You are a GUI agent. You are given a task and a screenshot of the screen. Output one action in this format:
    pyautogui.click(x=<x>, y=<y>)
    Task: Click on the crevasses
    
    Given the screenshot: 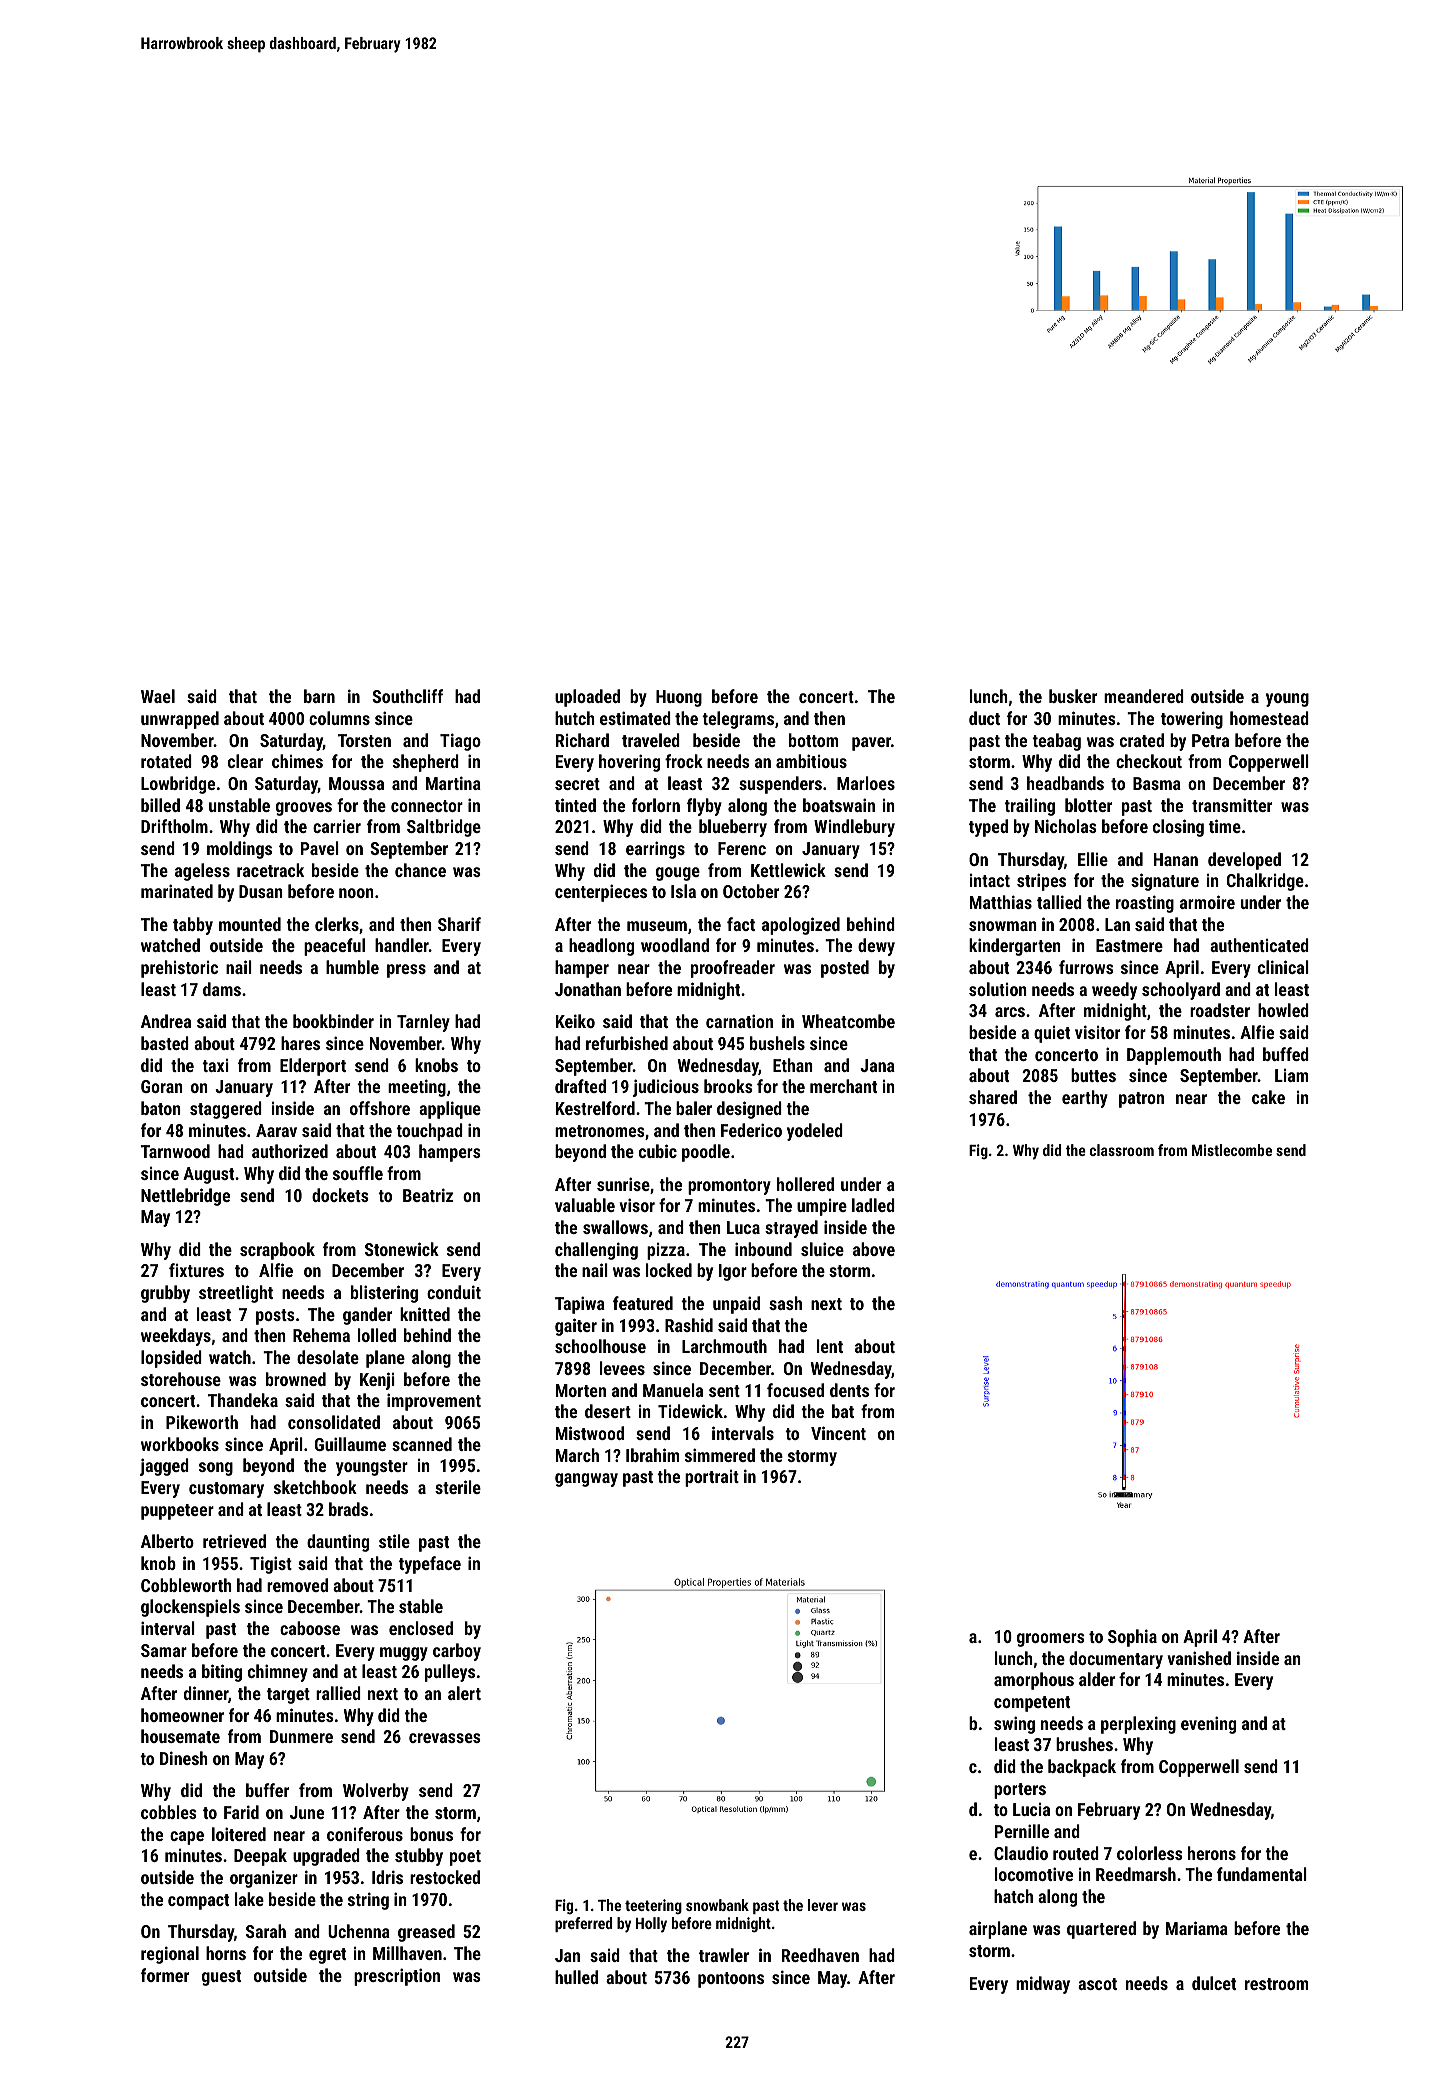 What is the action you would take?
    pyautogui.click(x=445, y=1738)
